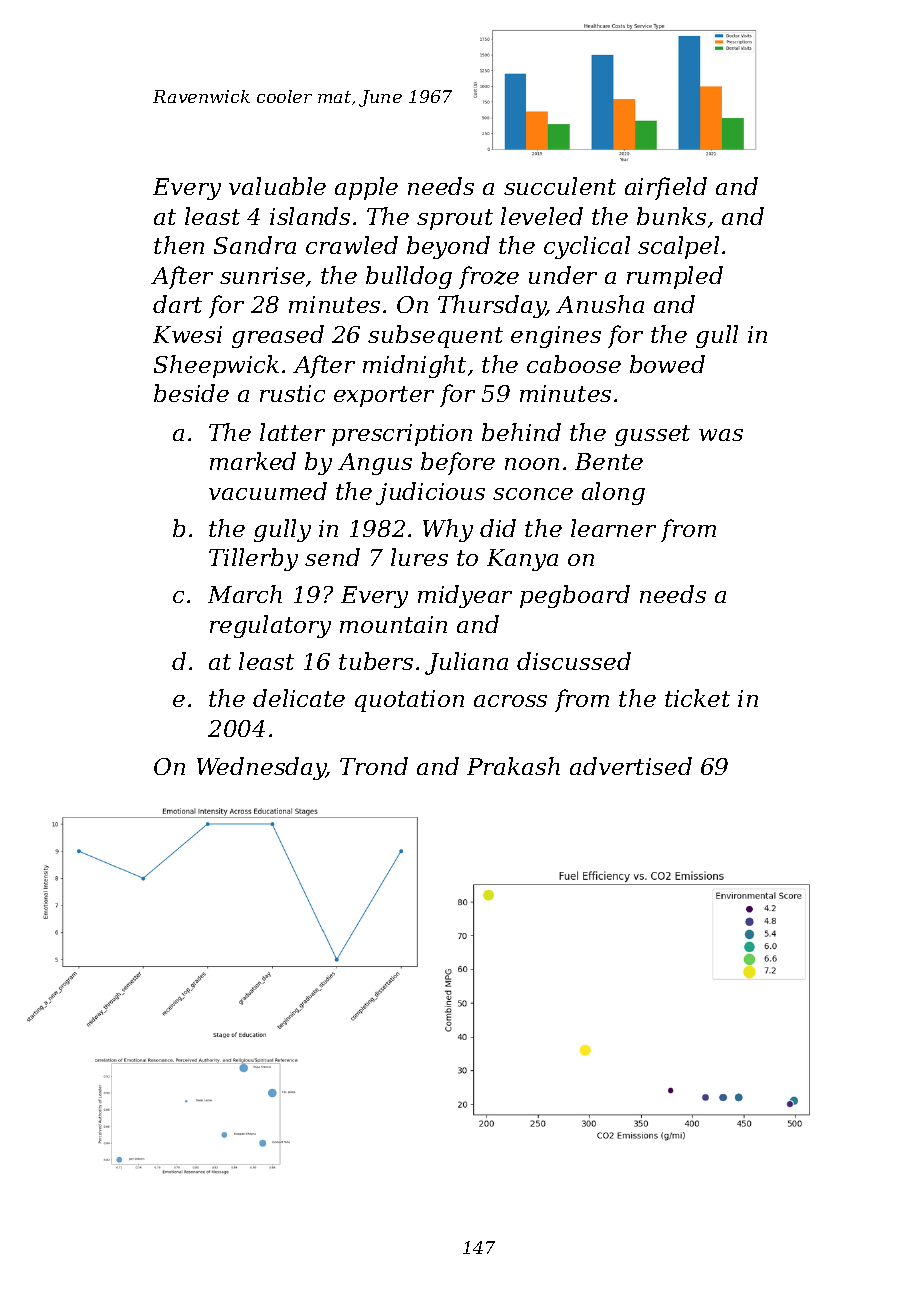 The width and height of the document is (924, 1311). What do you see at coordinates (666, 188) in the document?
I see `airfield` at bounding box center [666, 188].
